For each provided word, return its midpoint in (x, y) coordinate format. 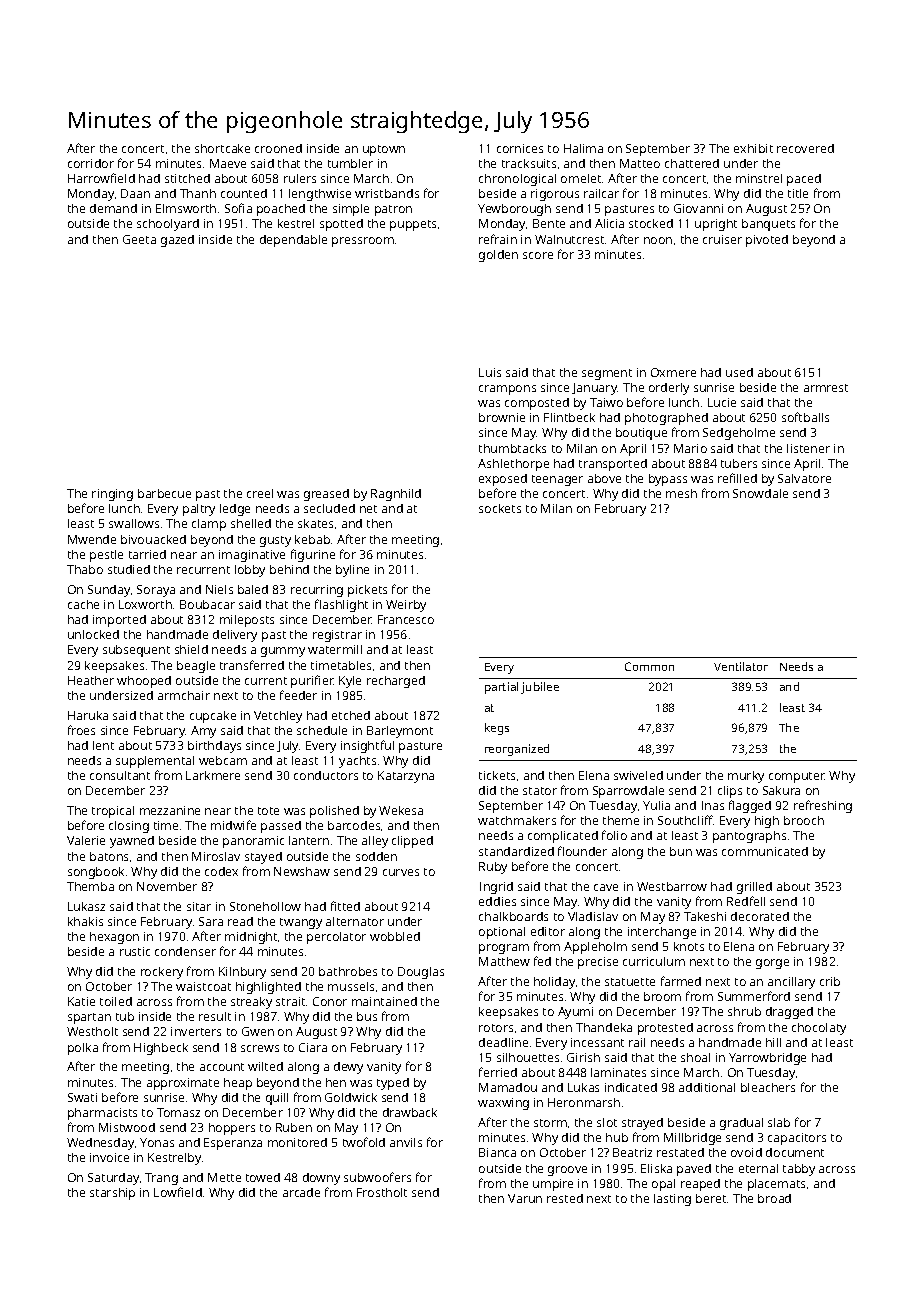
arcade (301, 1192)
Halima (583, 148)
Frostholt (382, 1192)
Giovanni (698, 208)
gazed (177, 241)
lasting (672, 1200)
